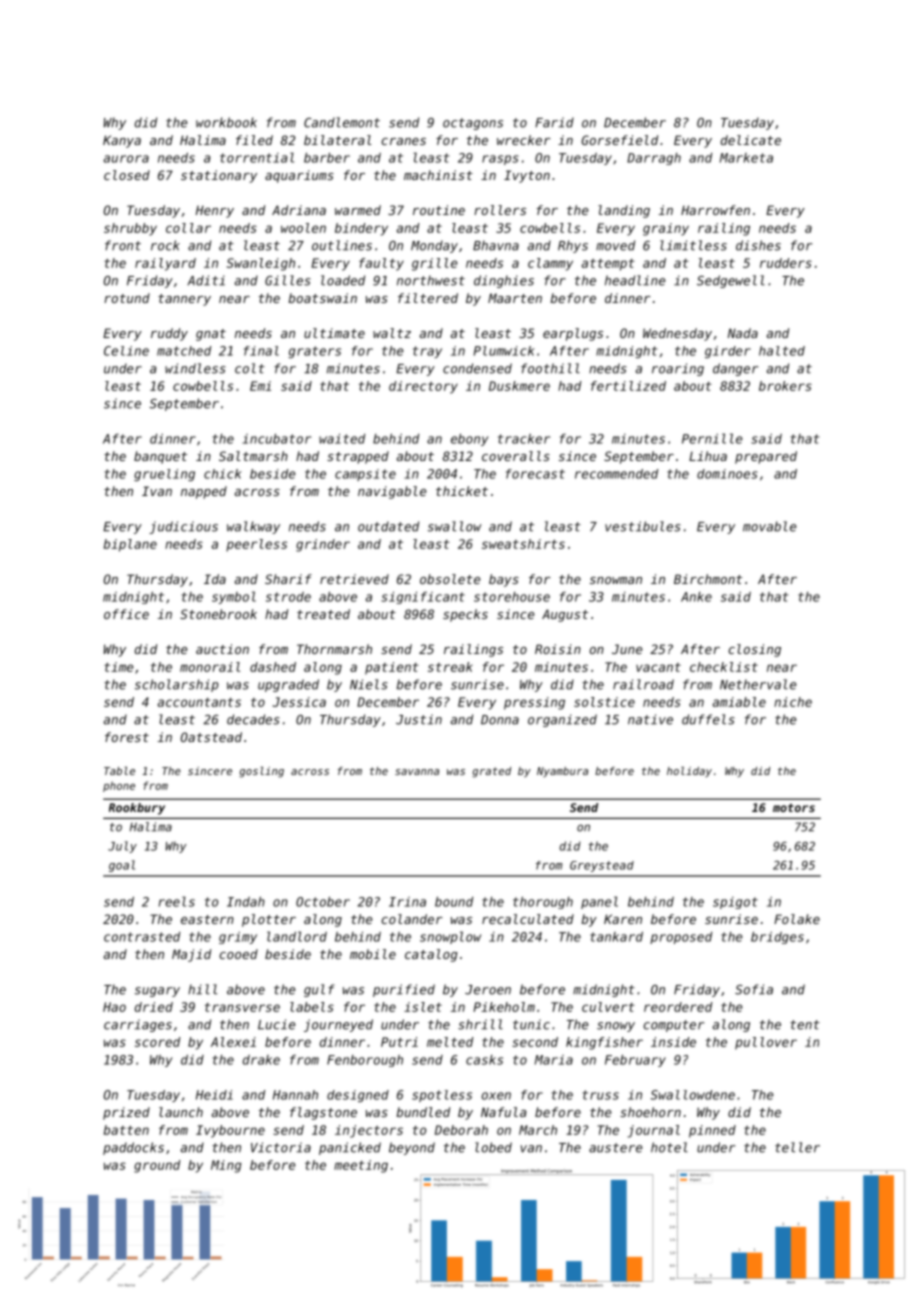 This page has height=1308, width=924. What do you see at coordinates (573, 334) in the page?
I see `earplugs` at bounding box center [573, 334].
